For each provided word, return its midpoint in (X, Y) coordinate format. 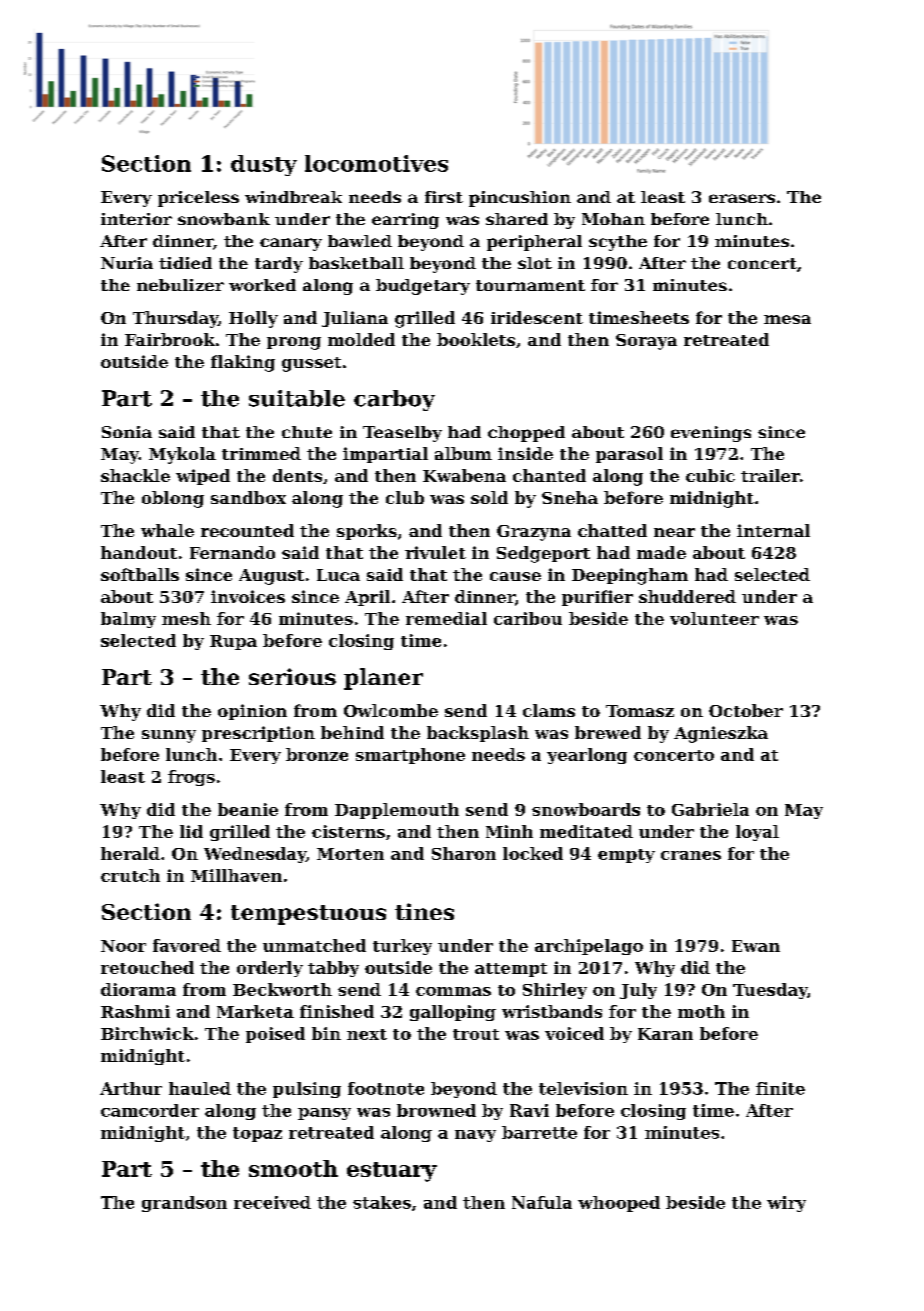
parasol (629, 455)
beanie (248, 809)
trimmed (261, 453)
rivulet (435, 552)
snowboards (586, 809)
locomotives (376, 163)
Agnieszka (721, 734)
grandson (184, 1204)
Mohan (613, 219)
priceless (198, 199)
